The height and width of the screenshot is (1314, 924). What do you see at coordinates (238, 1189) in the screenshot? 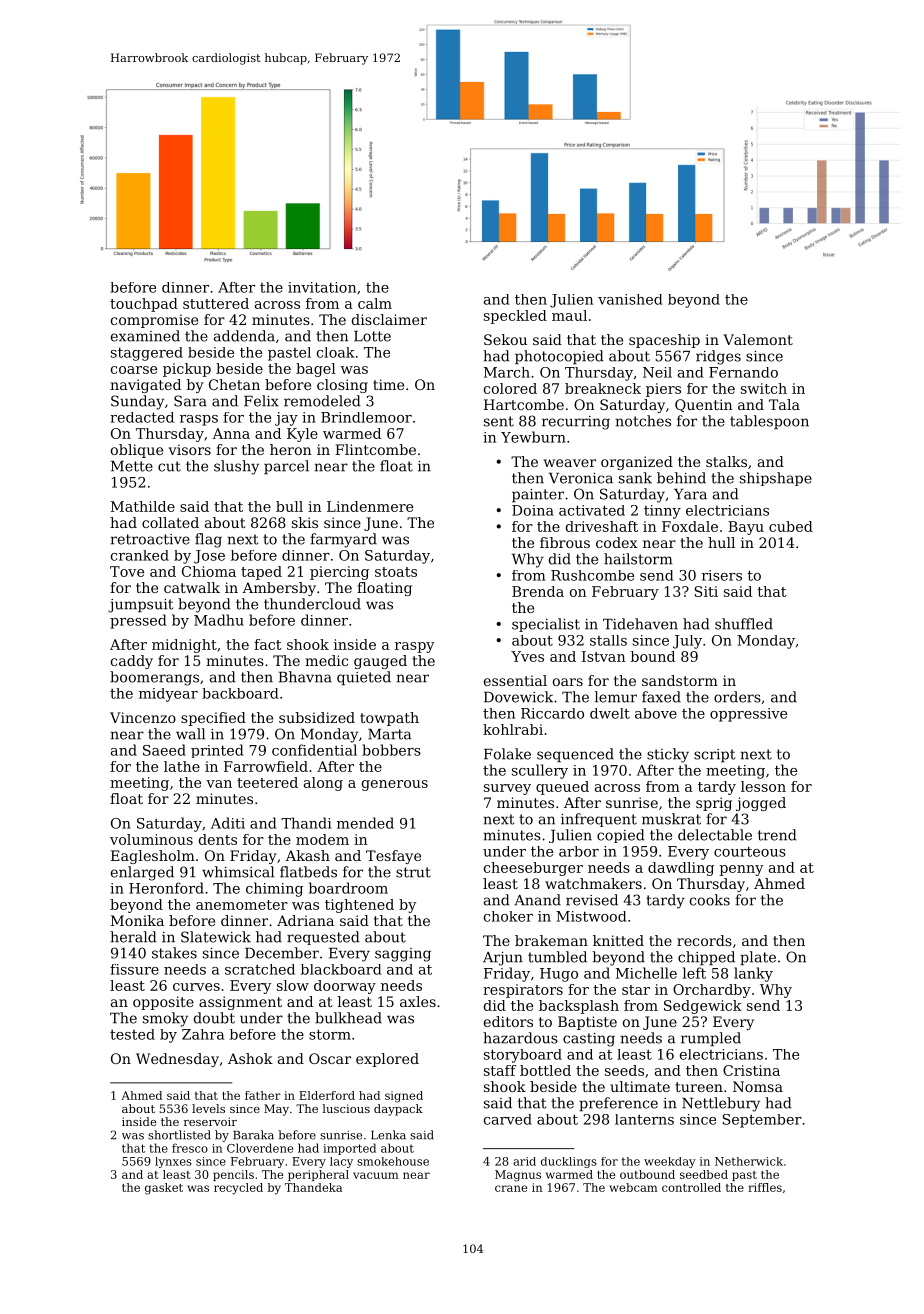
I see `recycled` at bounding box center [238, 1189].
